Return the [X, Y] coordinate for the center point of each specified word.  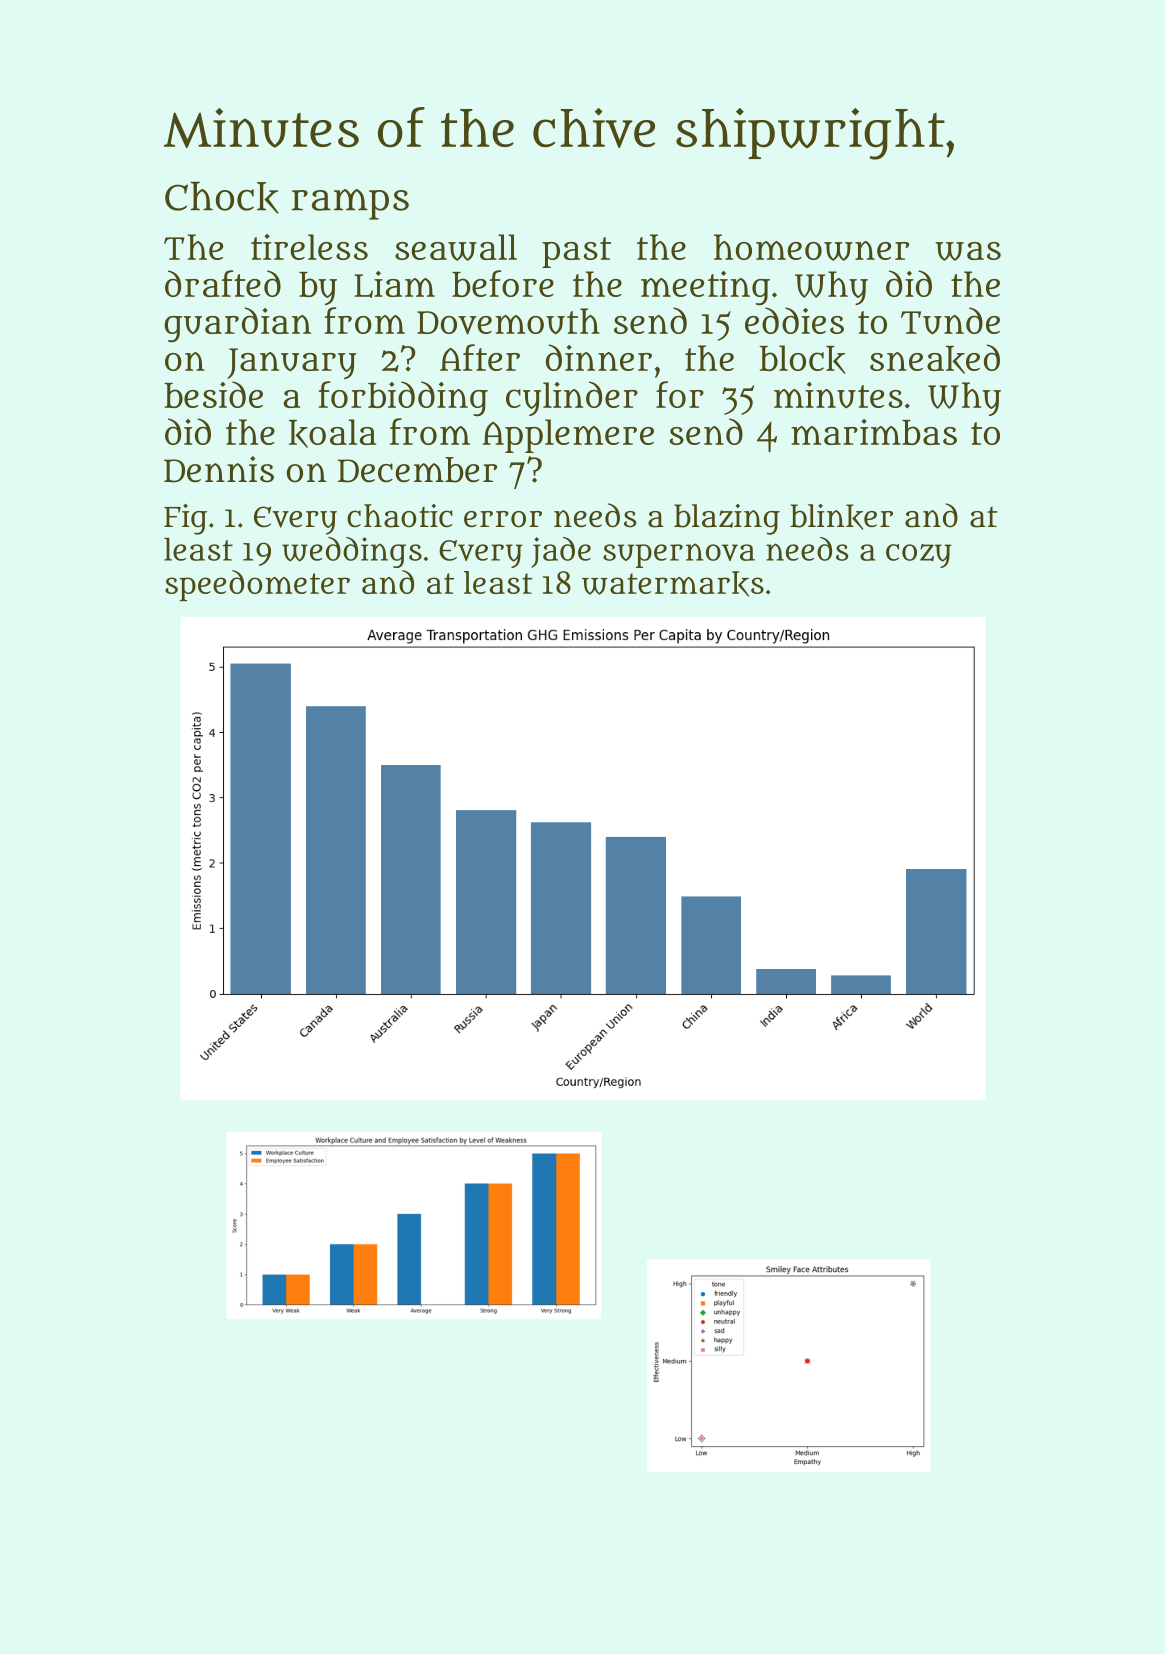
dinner [599, 357]
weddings [352, 552]
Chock [222, 197]
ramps [350, 204]
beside [213, 394]
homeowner [811, 247]
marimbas [874, 432]
